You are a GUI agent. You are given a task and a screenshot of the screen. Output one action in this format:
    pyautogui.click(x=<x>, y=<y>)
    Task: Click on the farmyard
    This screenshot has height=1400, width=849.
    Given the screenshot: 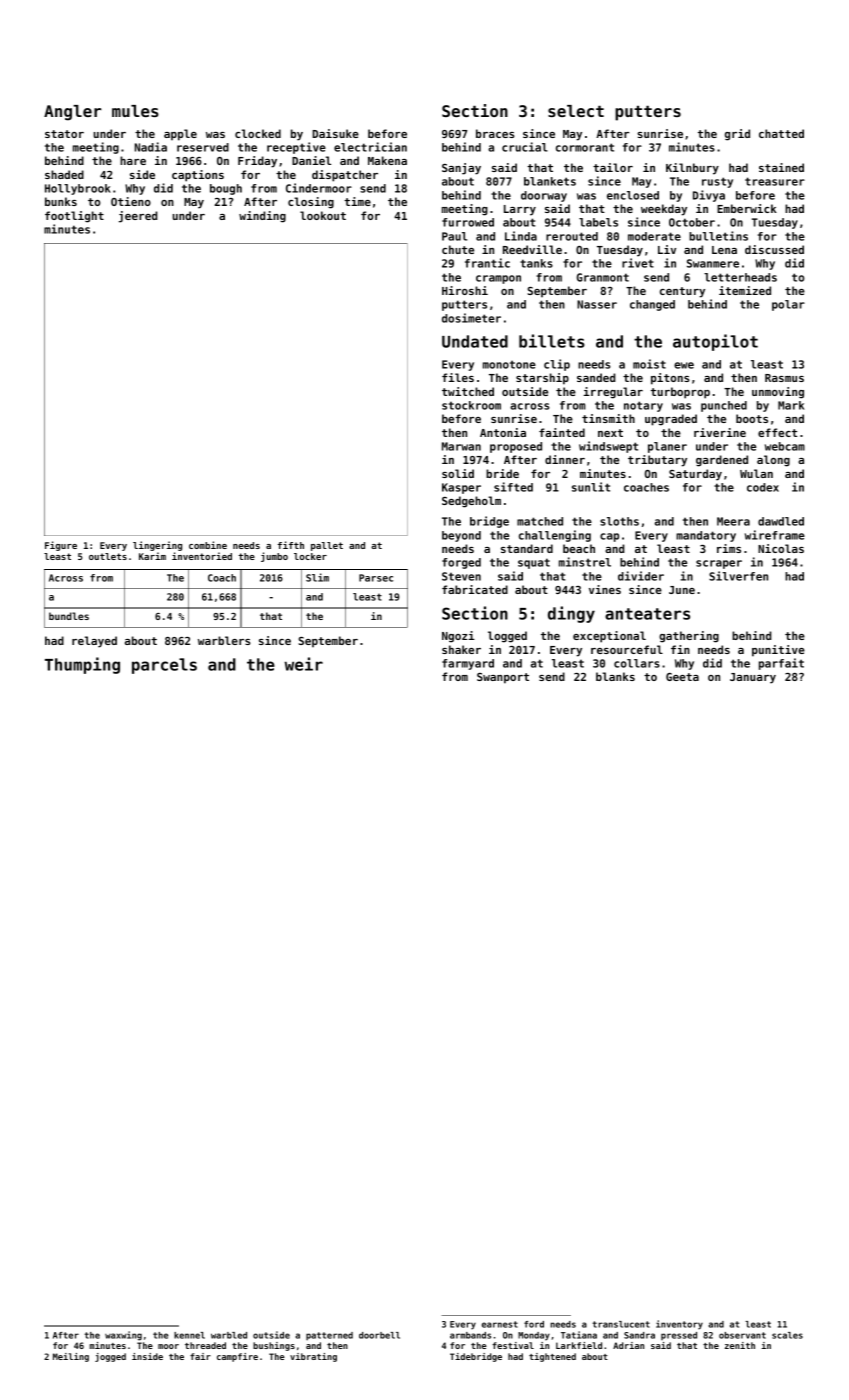 What is the action you would take?
    pyautogui.click(x=468, y=664)
